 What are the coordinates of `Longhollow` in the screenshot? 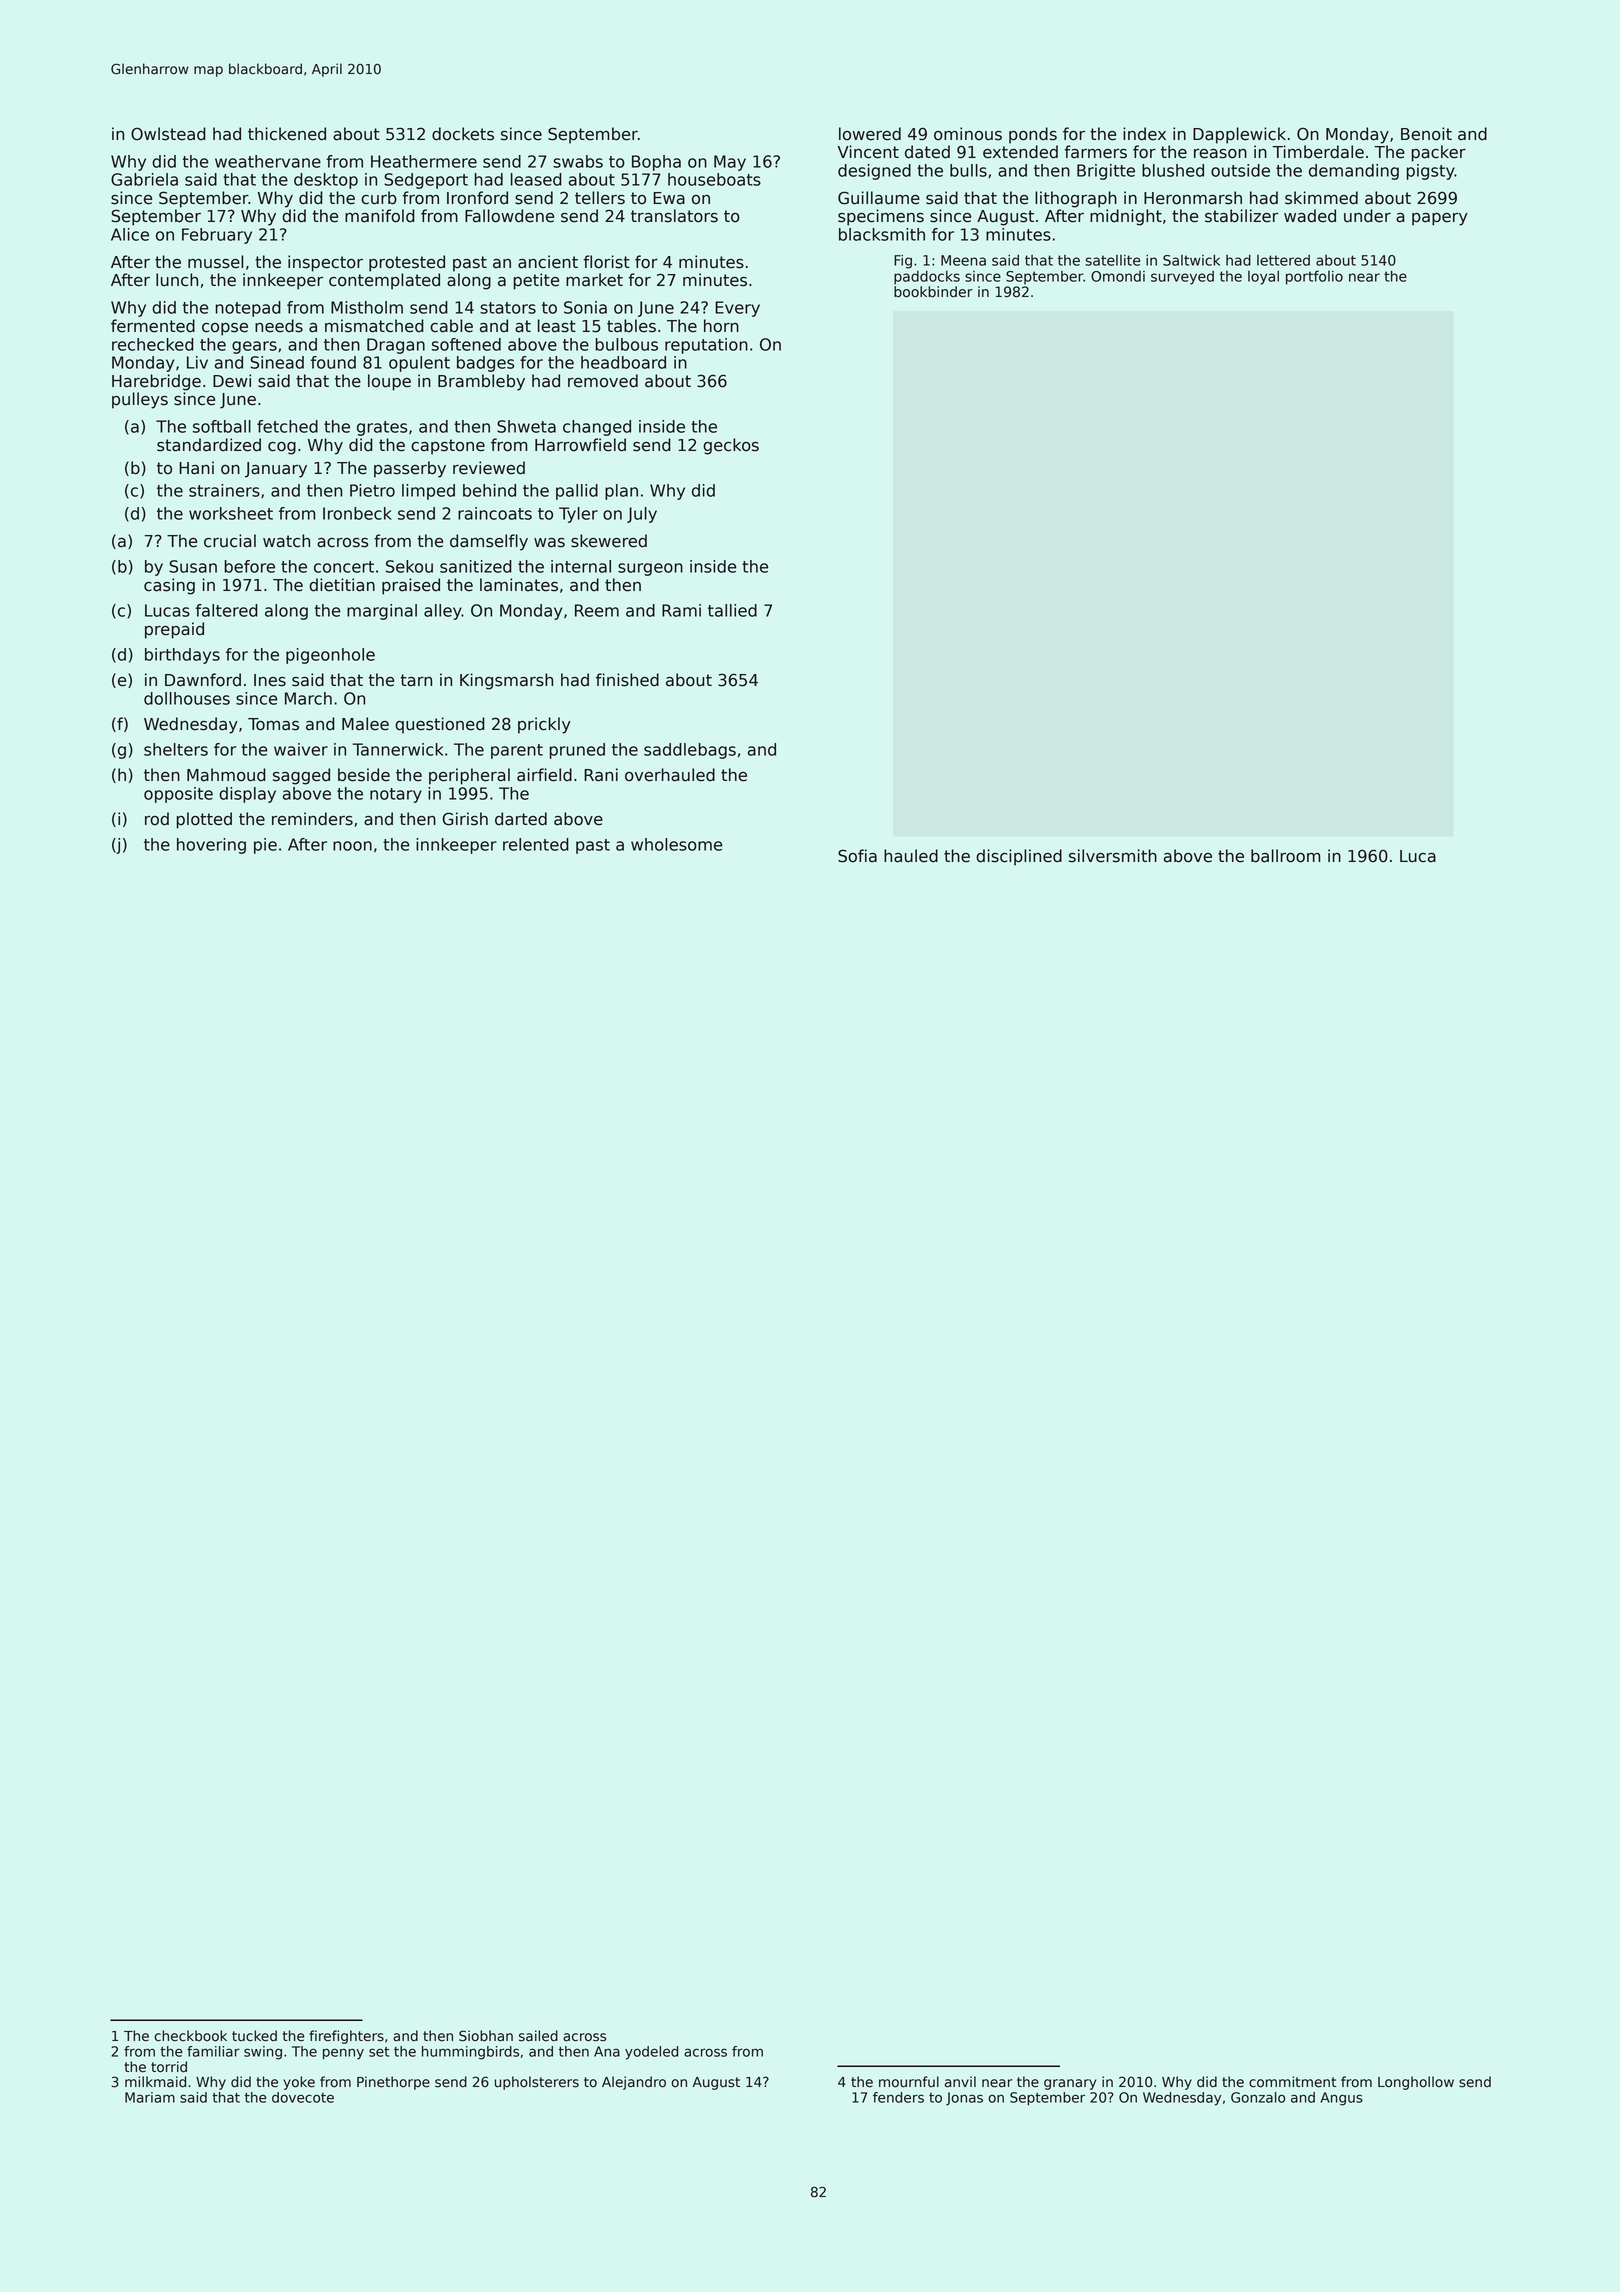 It's located at (1416, 2083).
